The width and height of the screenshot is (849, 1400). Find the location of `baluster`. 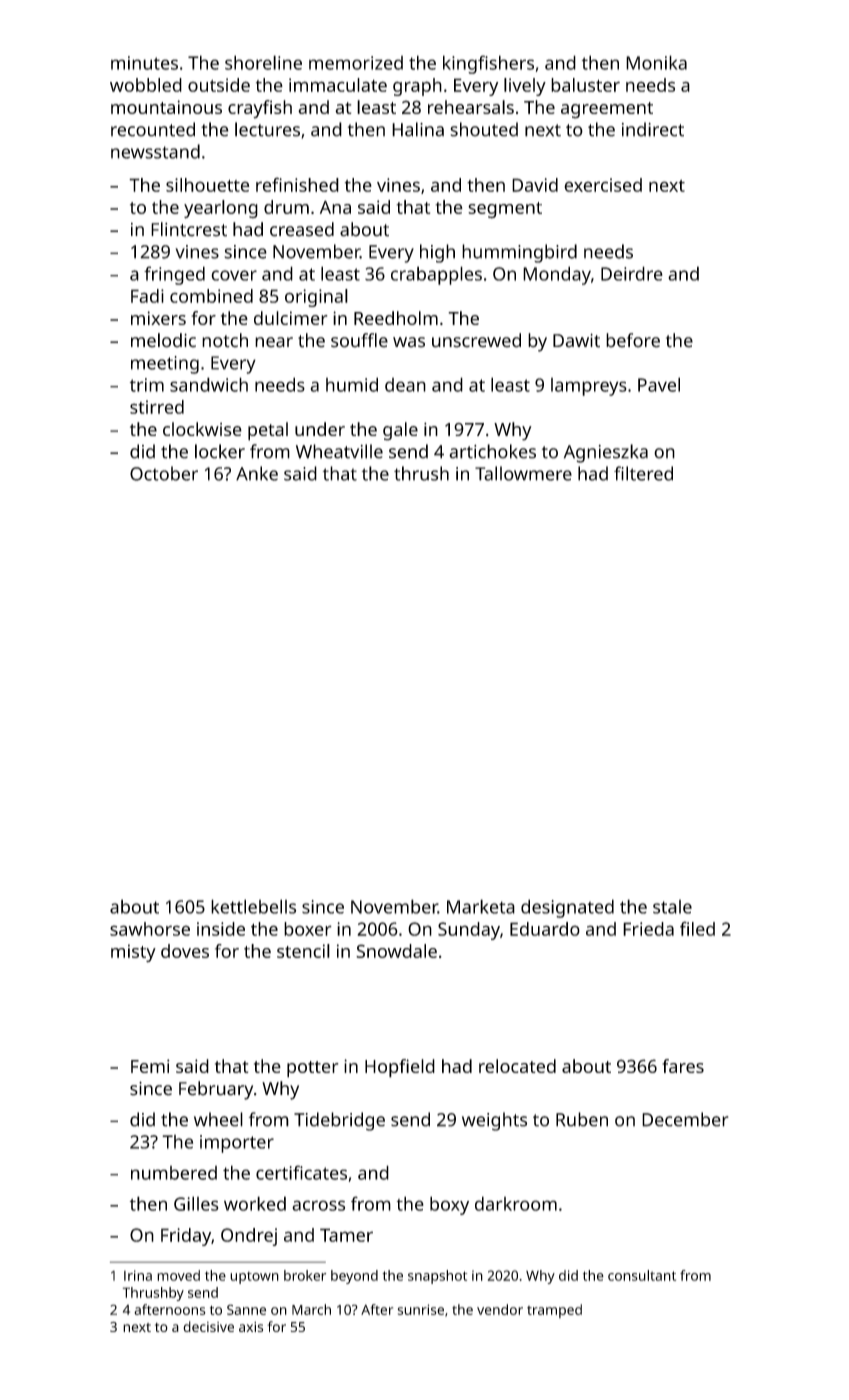

baluster is located at coordinates (585, 85).
